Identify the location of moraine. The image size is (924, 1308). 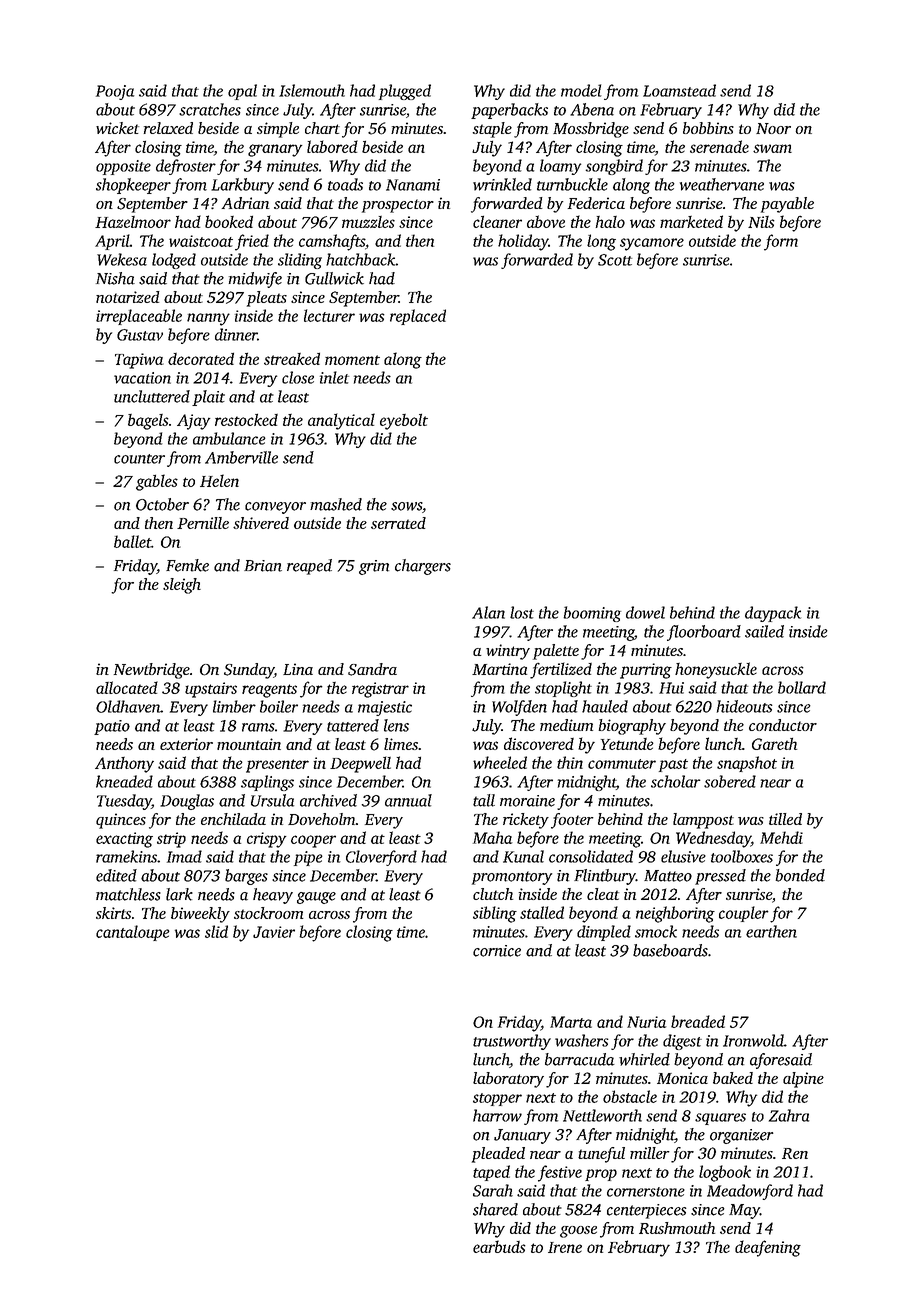
(527, 801).
